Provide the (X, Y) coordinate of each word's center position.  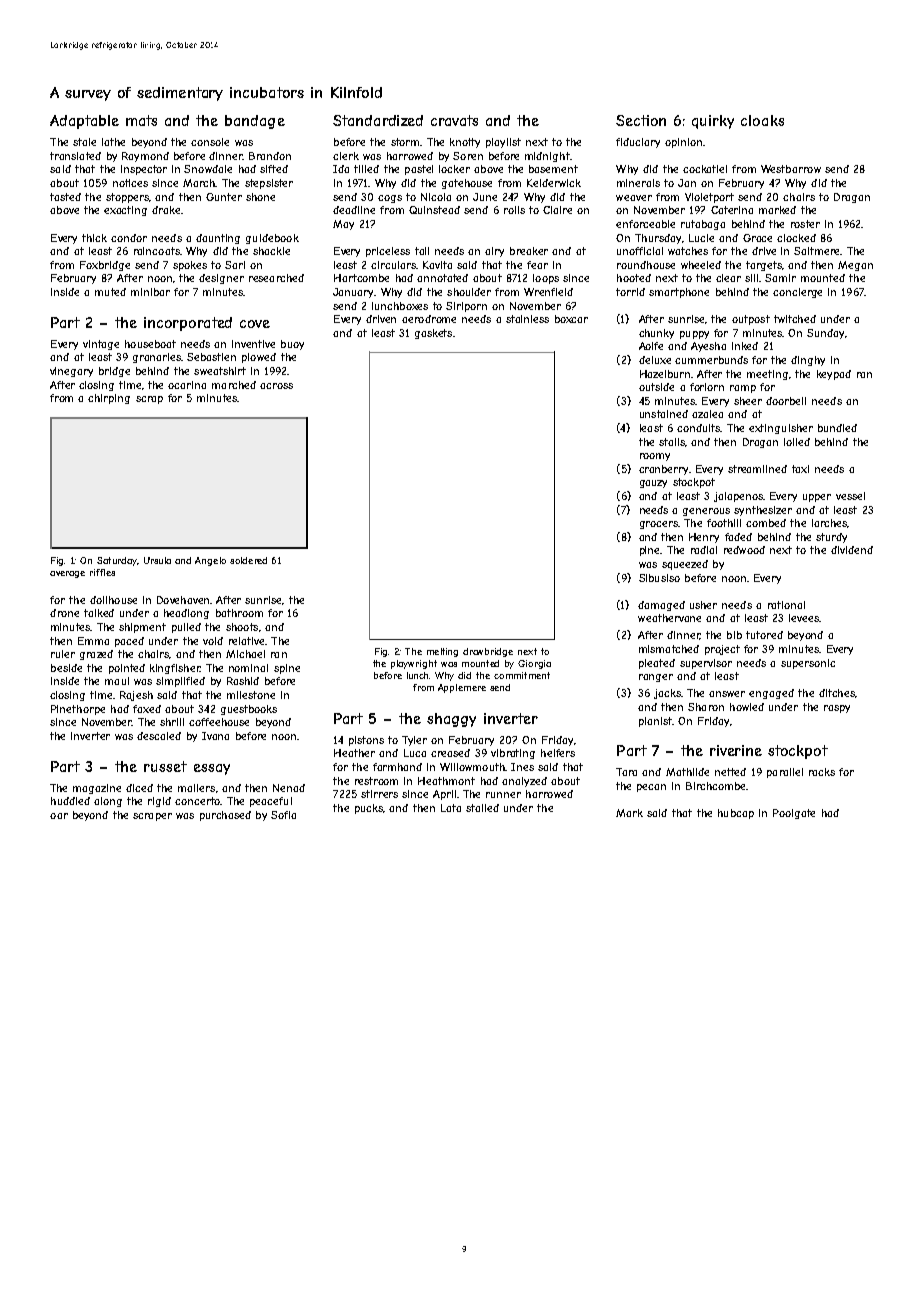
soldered (248, 560)
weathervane (669, 618)
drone (64, 613)
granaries (157, 358)
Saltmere (816, 251)
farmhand (397, 767)
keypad (834, 375)
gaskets (433, 334)
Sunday (825, 334)
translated (75, 156)
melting (442, 652)
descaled (159, 736)
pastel (419, 170)
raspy (837, 709)
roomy (655, 457)
